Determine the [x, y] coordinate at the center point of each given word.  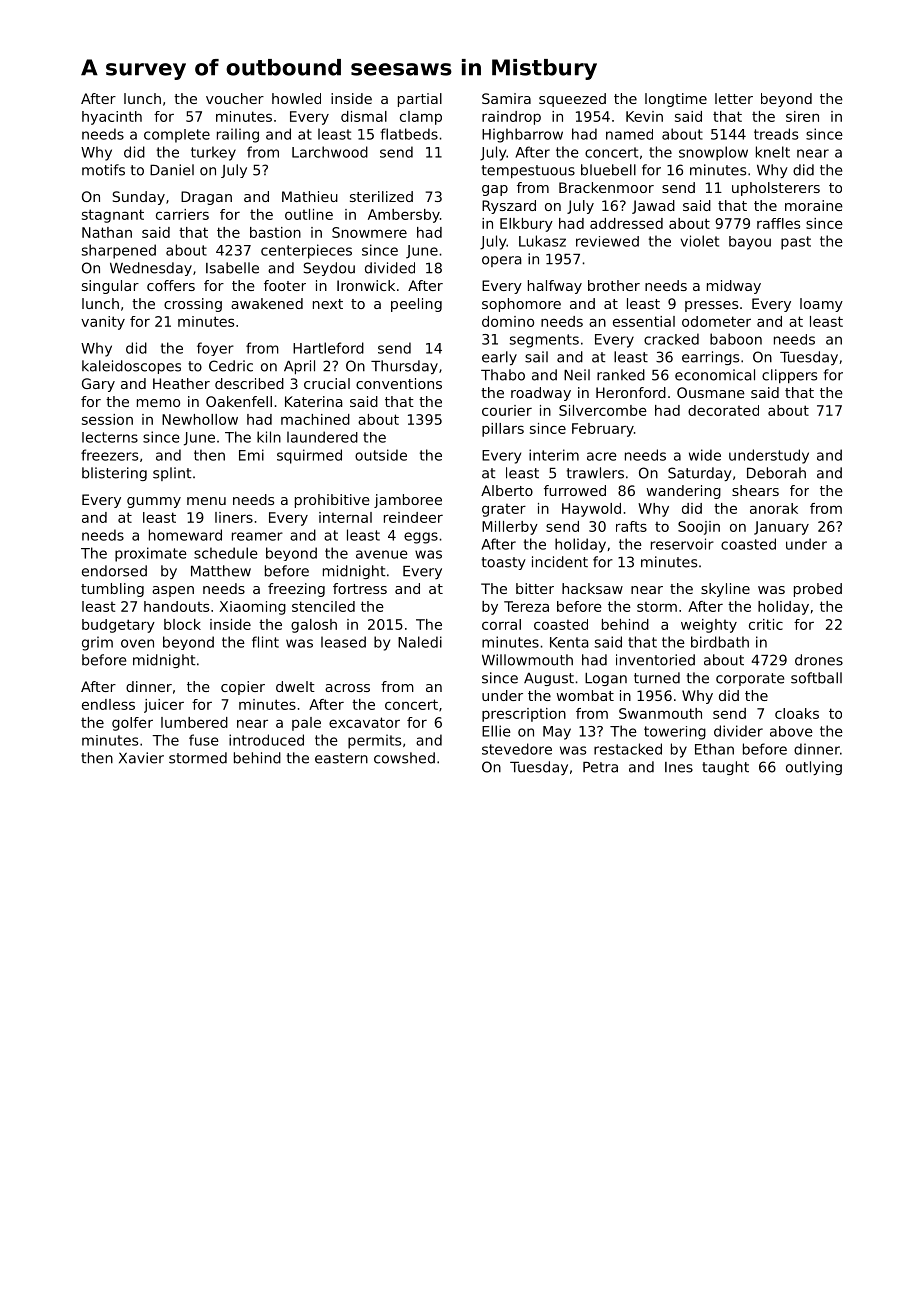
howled [296, 98]
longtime [676, 100]
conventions [399, 383]
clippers [789, 376]
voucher [235, 98]
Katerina [314, 401]
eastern [341, 758]
